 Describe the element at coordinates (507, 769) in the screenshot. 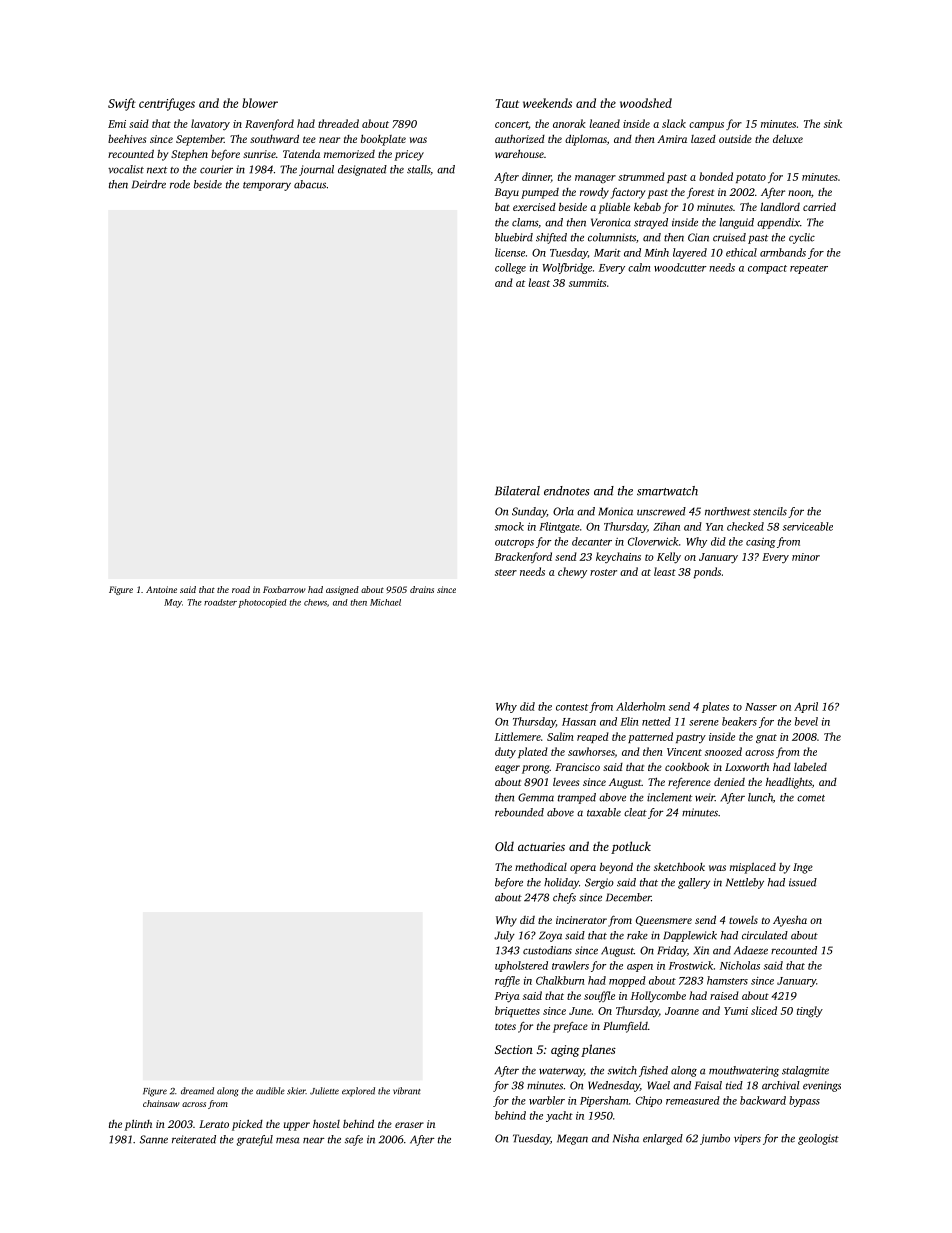

I see `eager` at that location.
